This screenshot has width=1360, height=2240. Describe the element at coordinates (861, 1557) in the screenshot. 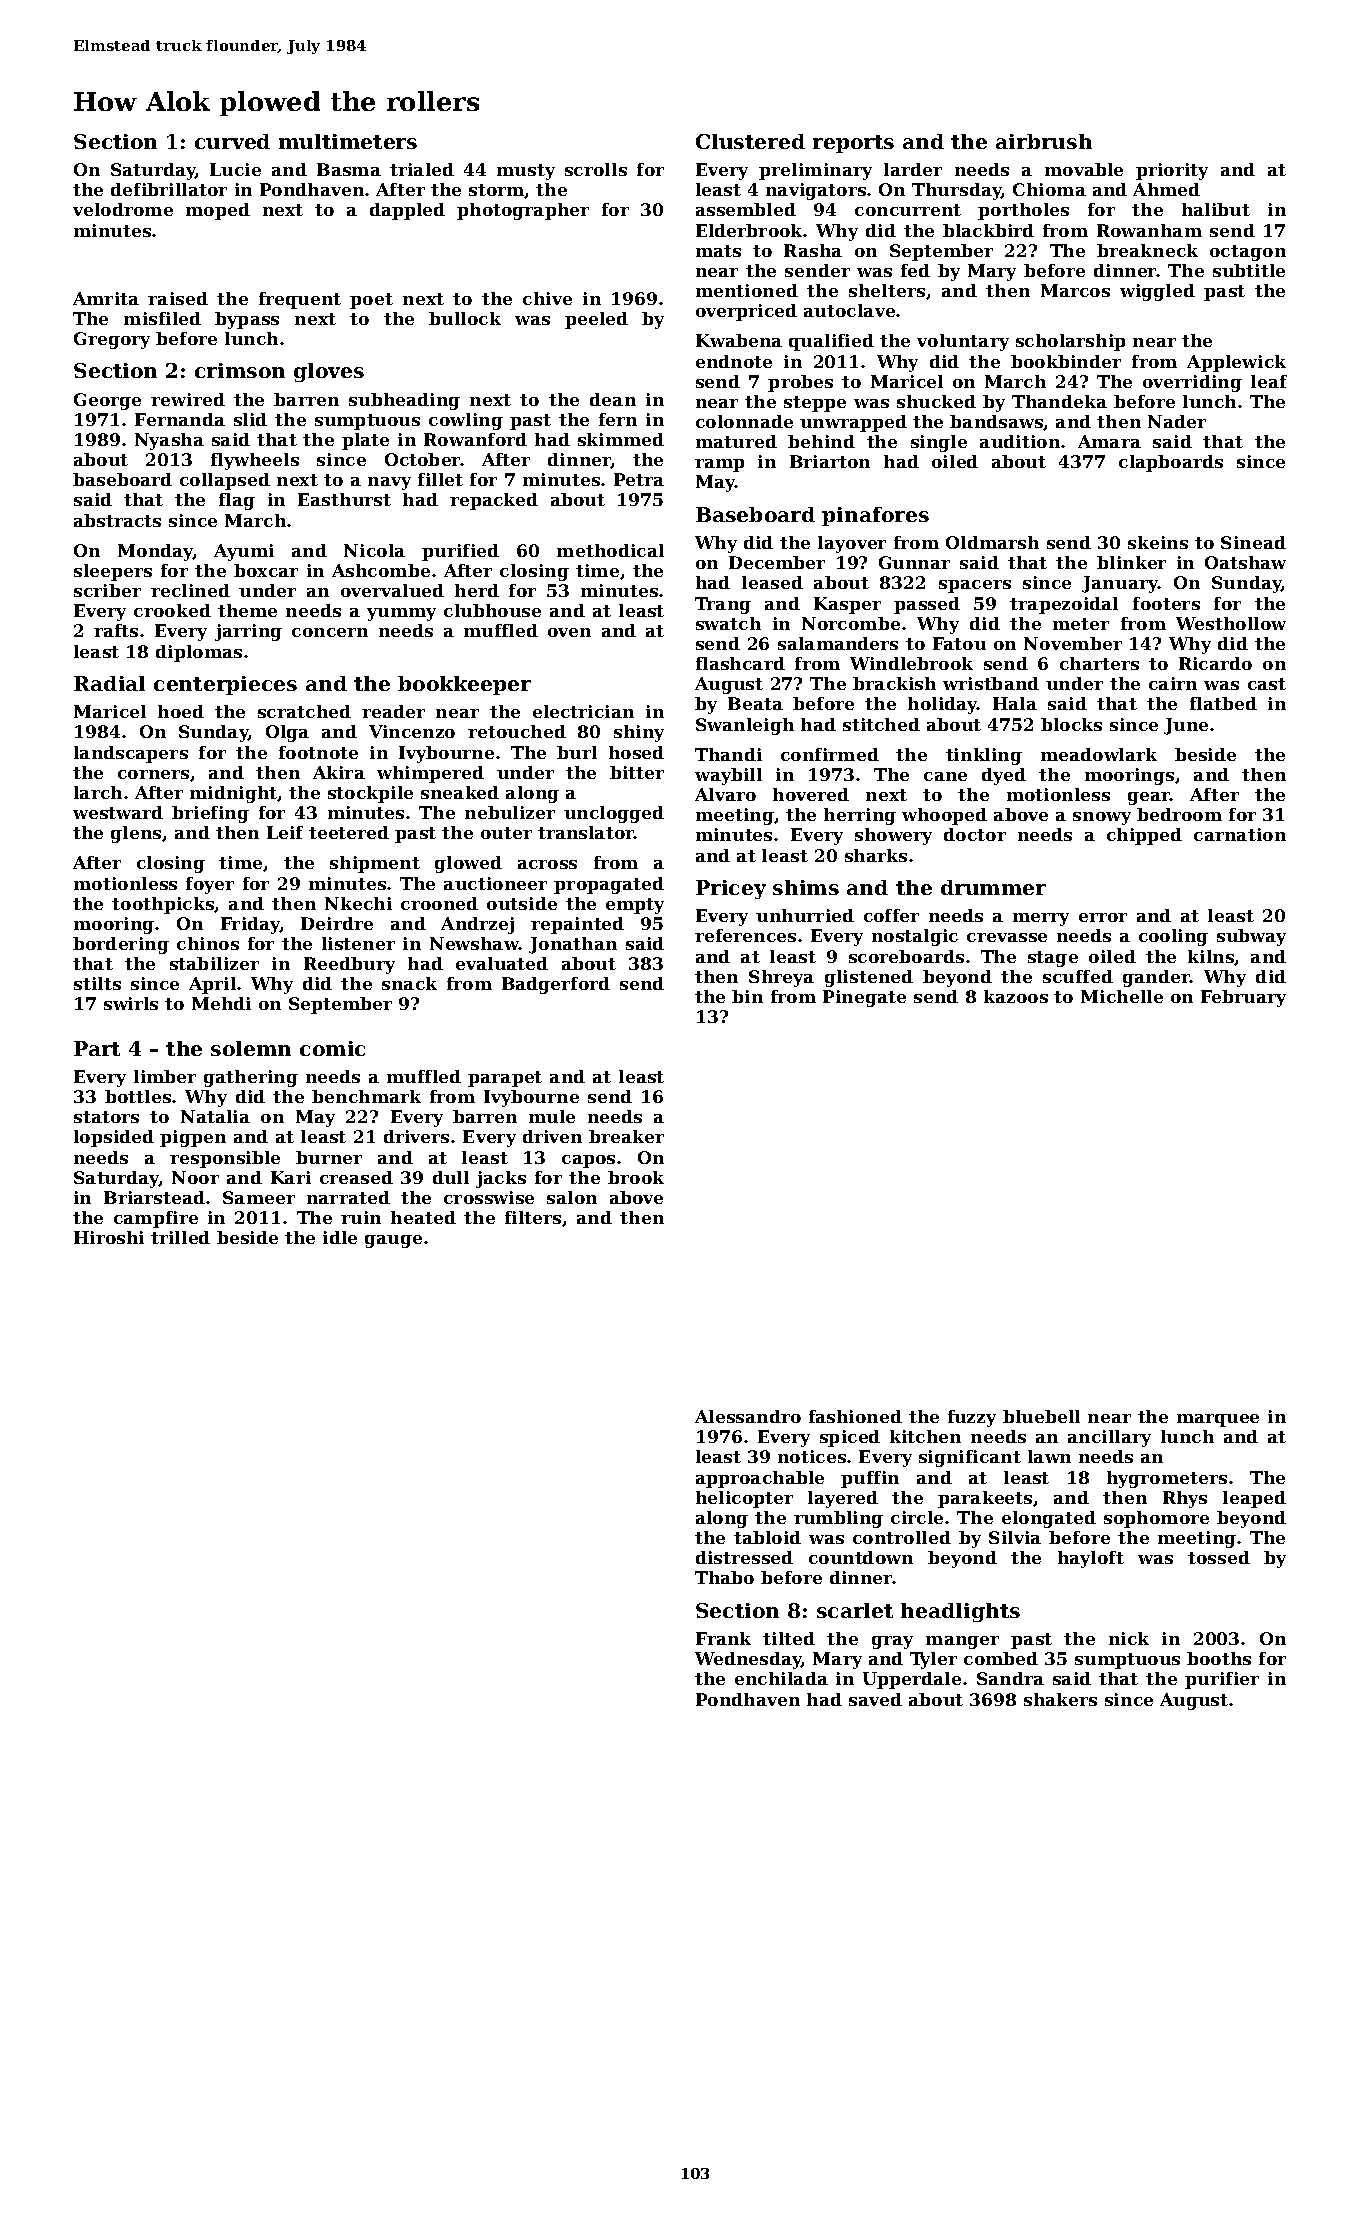

I see `countdown` at that location.
